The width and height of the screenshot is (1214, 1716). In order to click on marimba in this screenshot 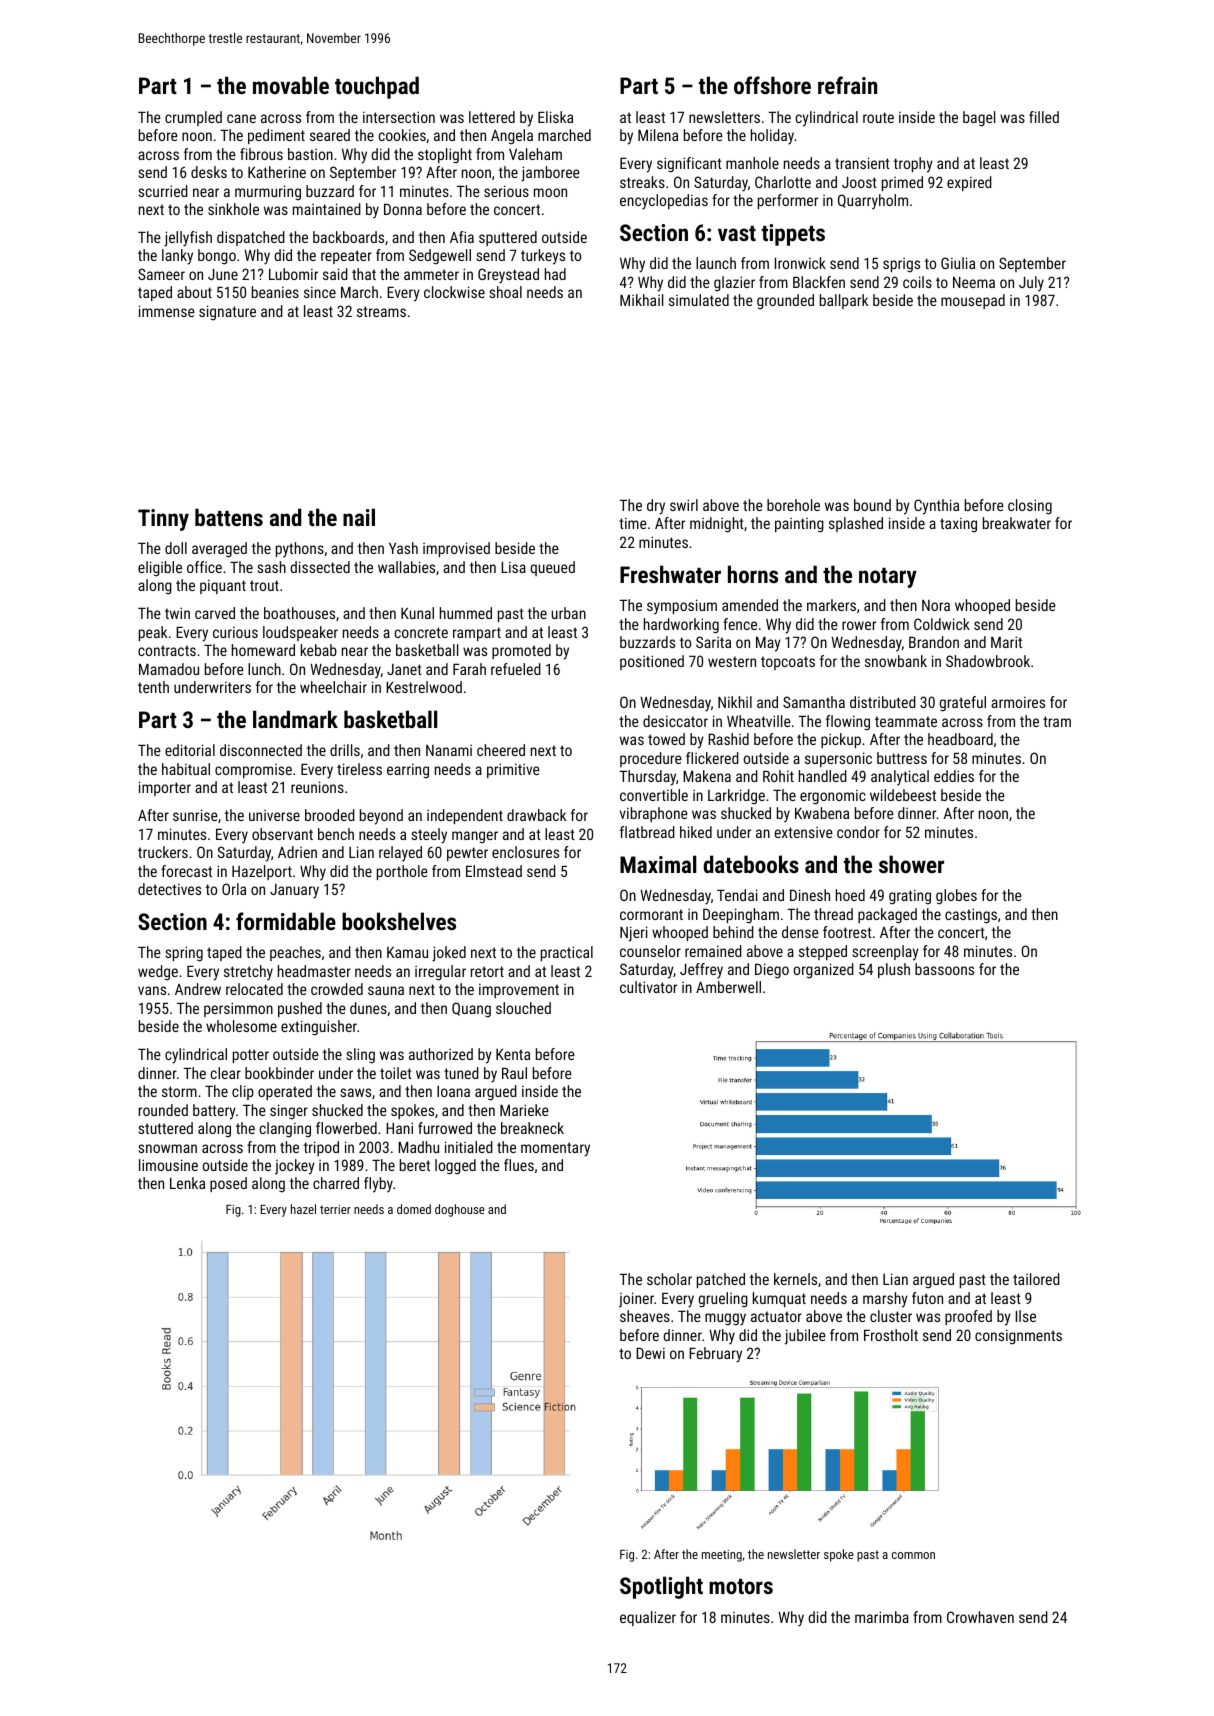, I will do `click(882, 1617)`.
